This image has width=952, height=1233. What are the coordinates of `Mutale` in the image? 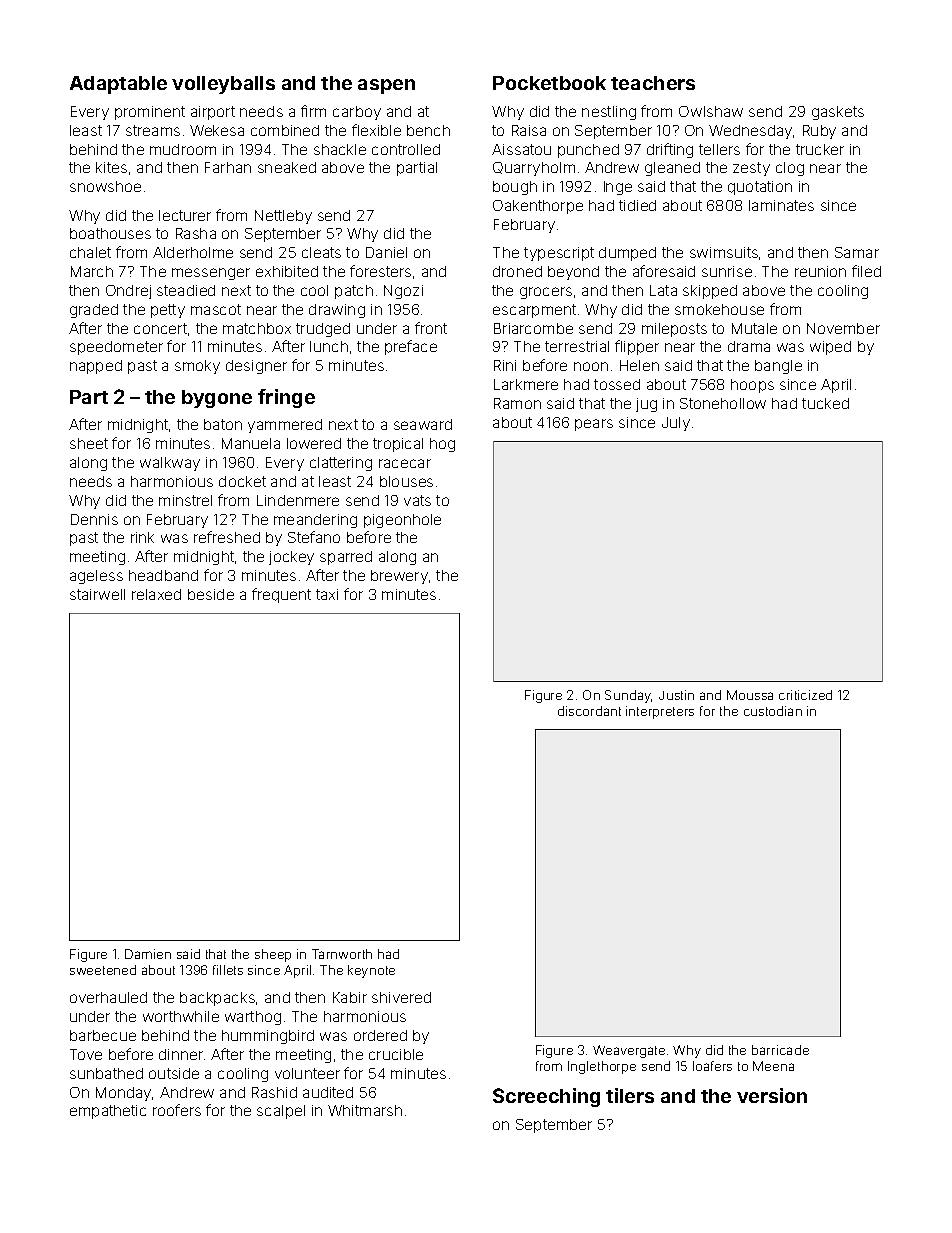 It's located at (754, 328).
